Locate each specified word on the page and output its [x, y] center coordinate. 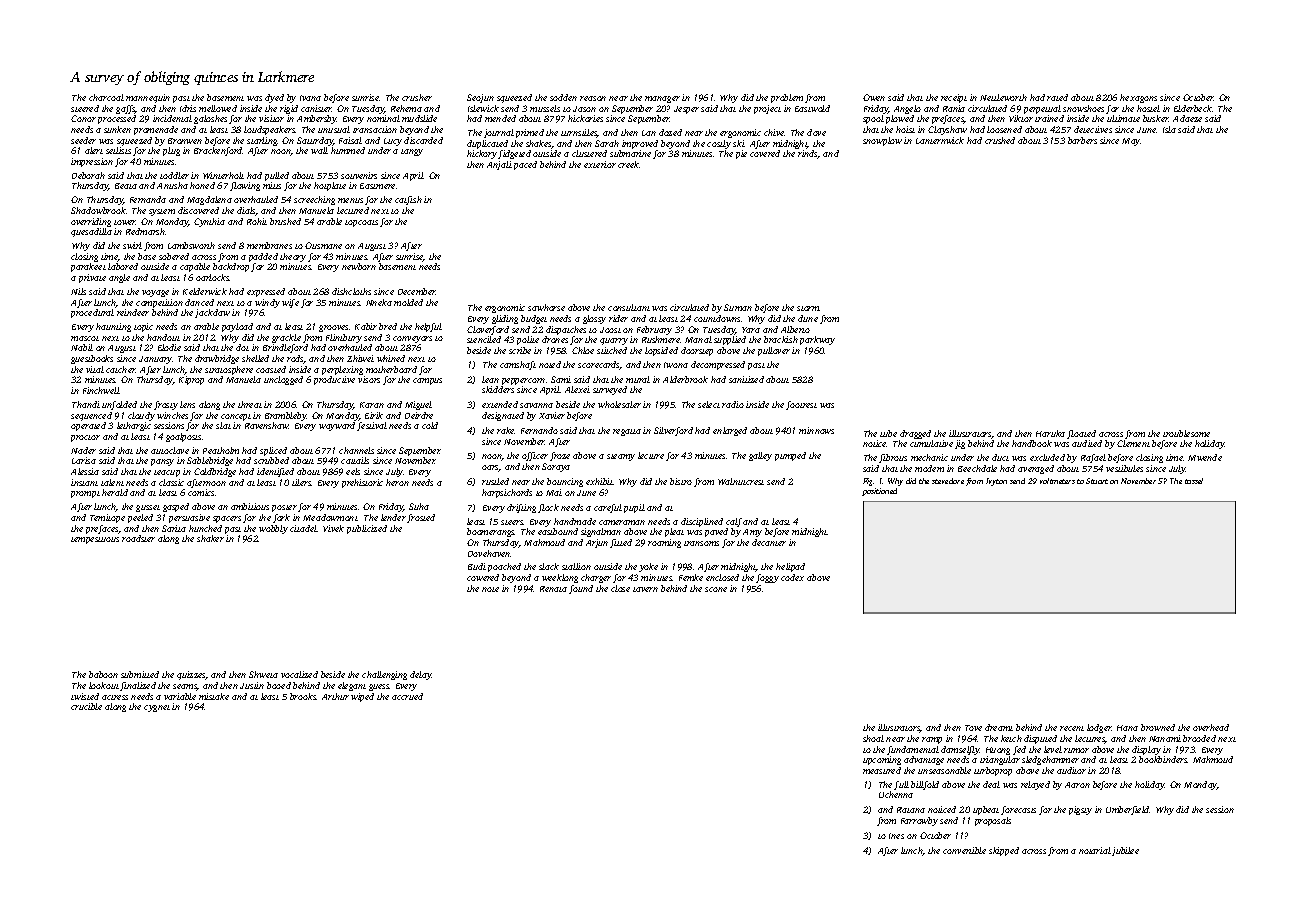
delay [421, 675]
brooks [303, 696]
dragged [915, 434]
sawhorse [546, 307]
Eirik [374, 415]
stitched [612, 350]
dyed [274, 98]
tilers [302, 482]
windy [267, 303]
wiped [362, 697]
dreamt [999, 727]
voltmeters [1057, 481]
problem [787, 98]
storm [808, 308]
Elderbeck [1193, 108]
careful [608, 508]
